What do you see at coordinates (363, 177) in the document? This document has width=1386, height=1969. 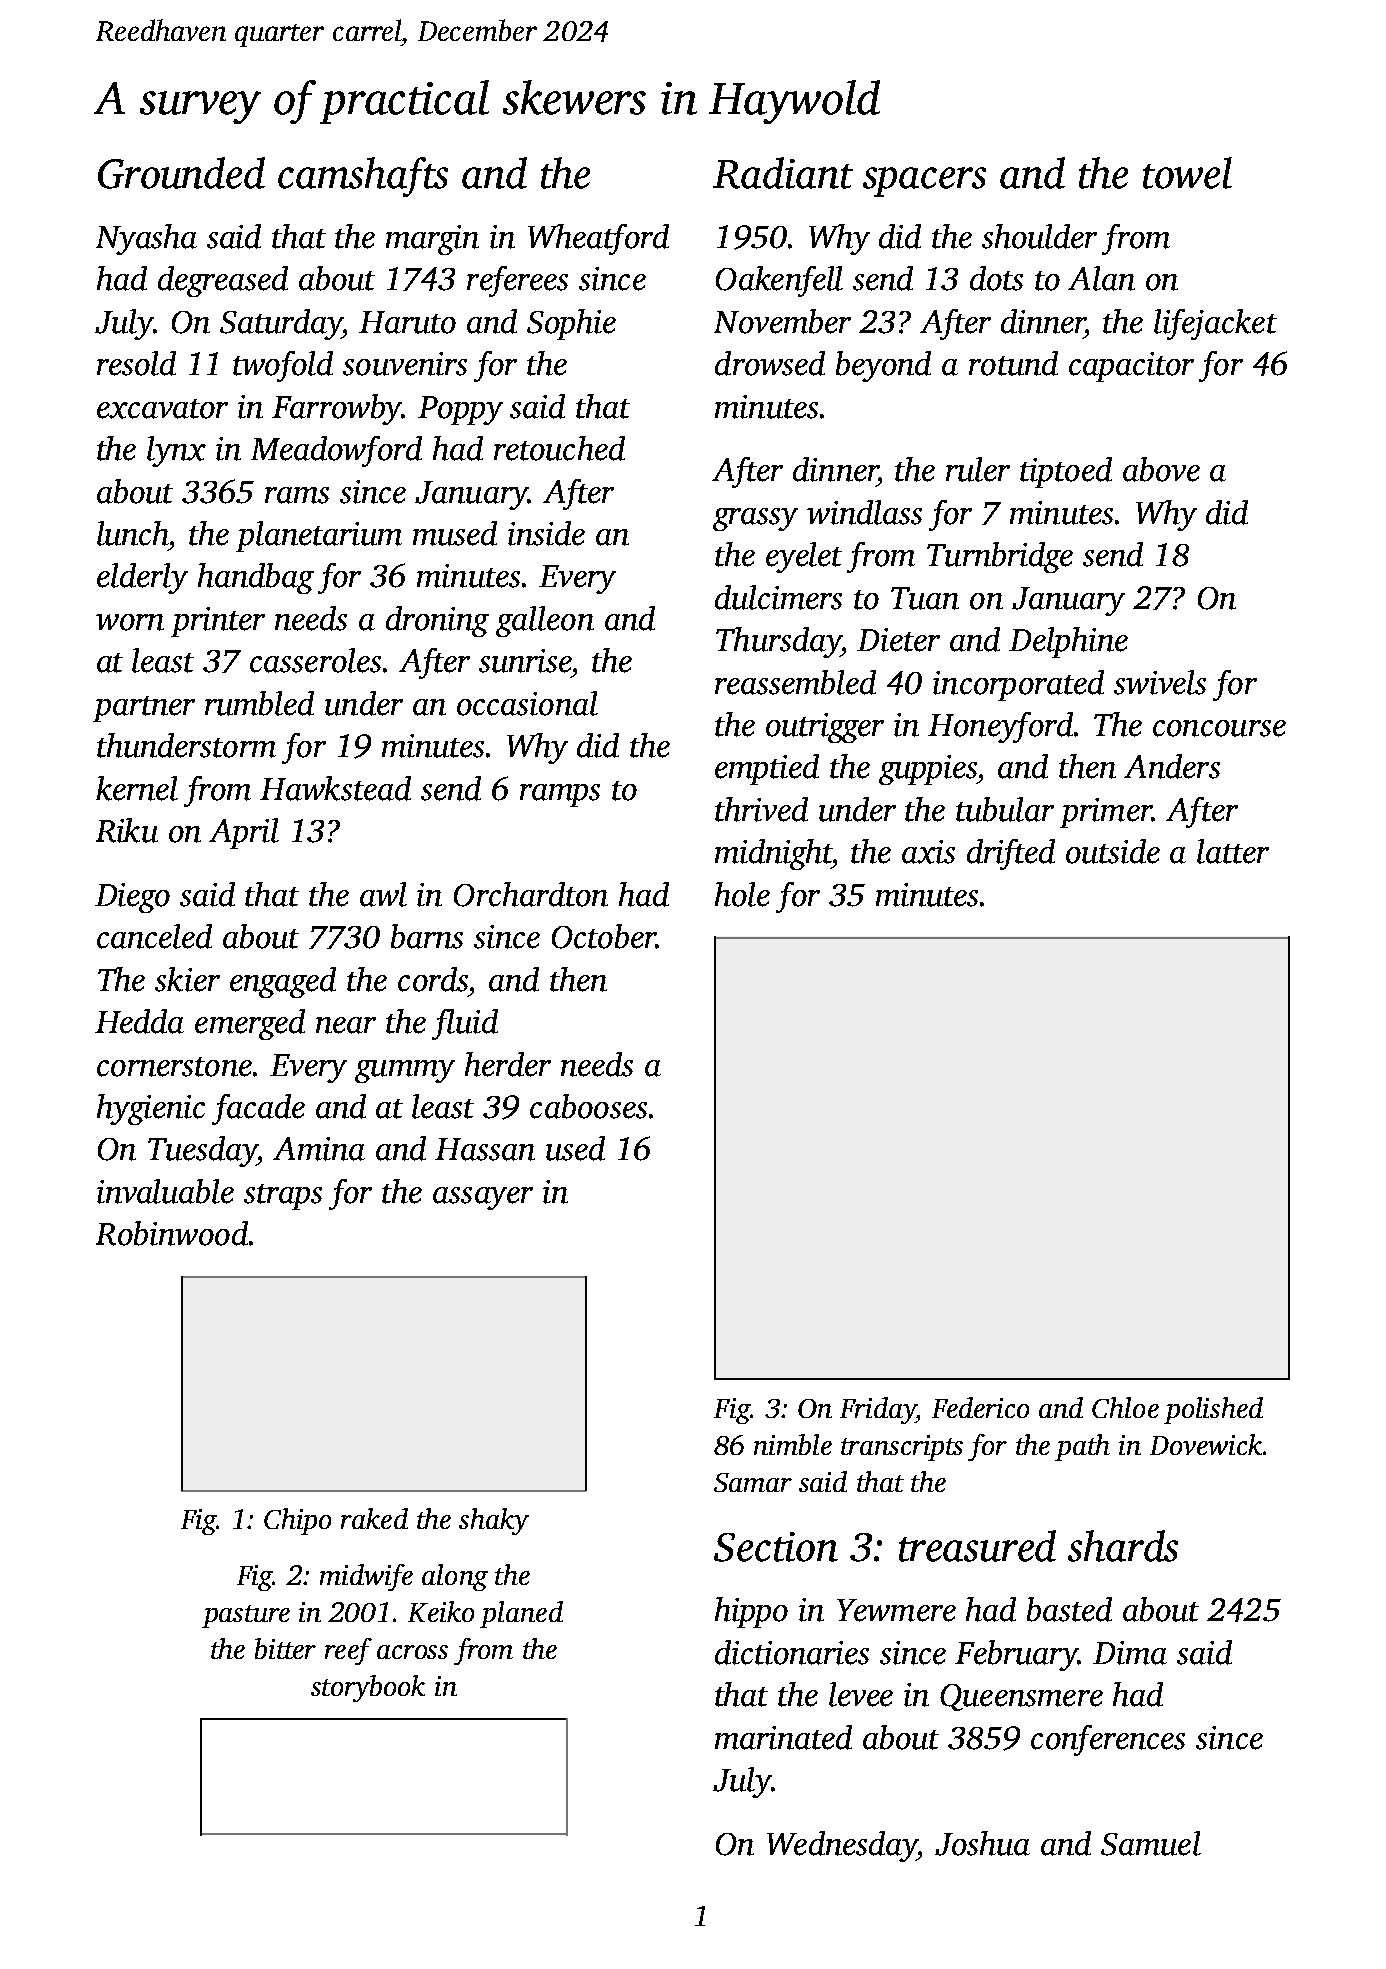 I see `camshafts` at bounding box center [363, 177].
